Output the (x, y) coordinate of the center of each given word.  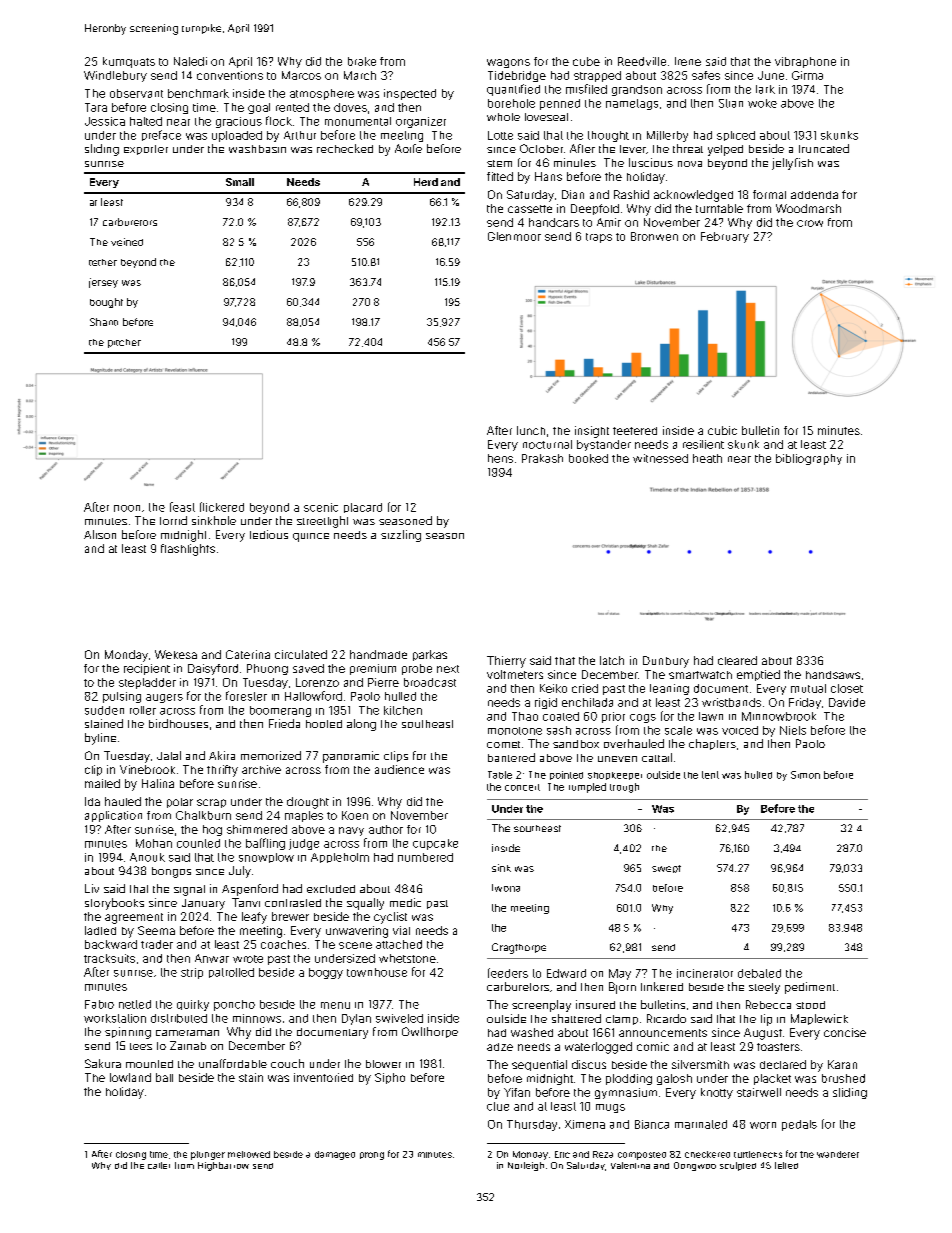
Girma (807, 75)
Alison (100, 534)
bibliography (809, 459)
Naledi (190, 61)
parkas (430, 655)
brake (362, 61)
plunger (208, 1155)
